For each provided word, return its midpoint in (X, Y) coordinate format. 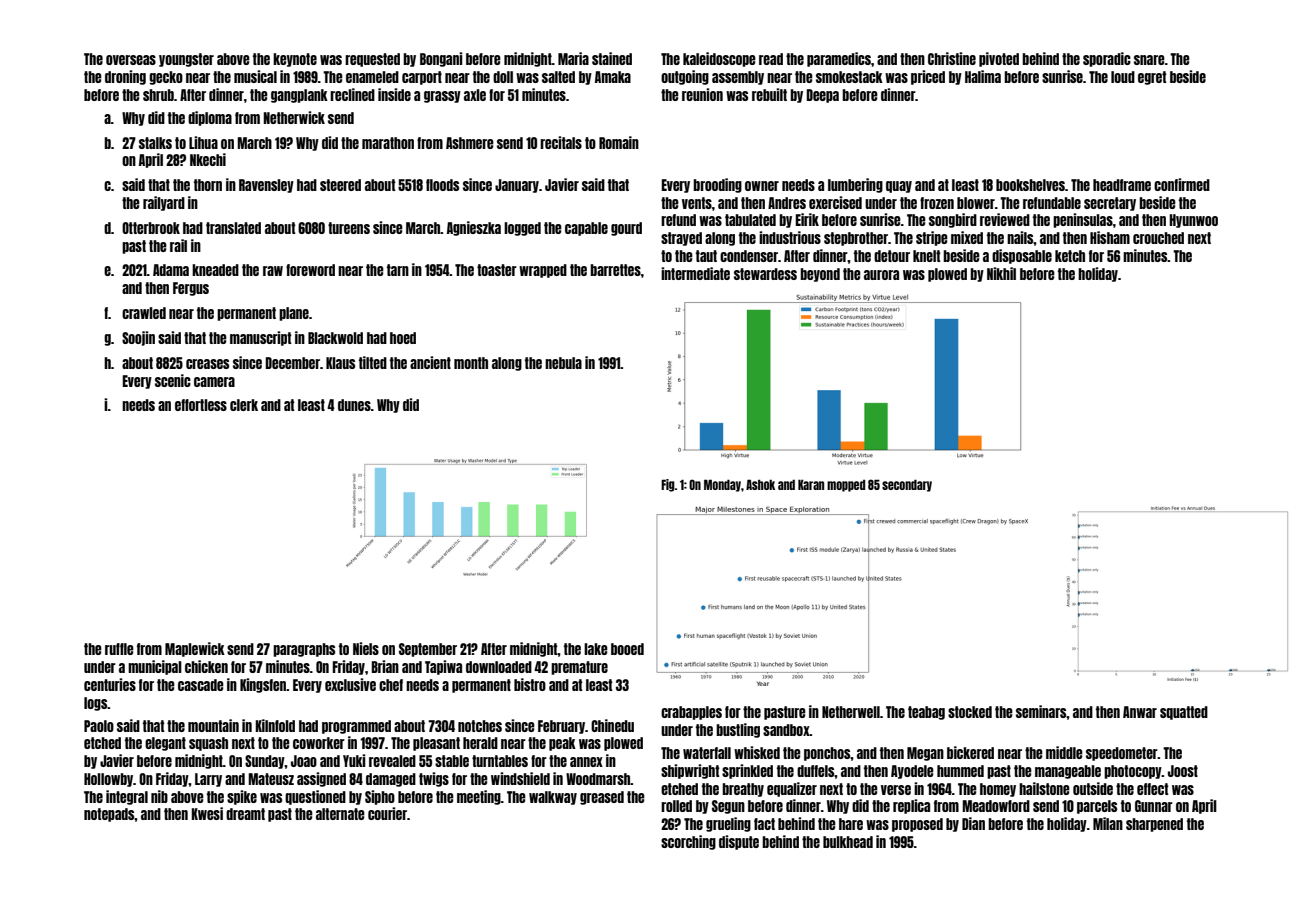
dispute (739, 842)
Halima (983, 76)
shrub (158, 95)
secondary (907, 485)
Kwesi (207, 813)
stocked (970, 712)
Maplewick (195, 649)
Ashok (760, 484)
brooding (717, 185)
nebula (563, 363)
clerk (244, 405)
